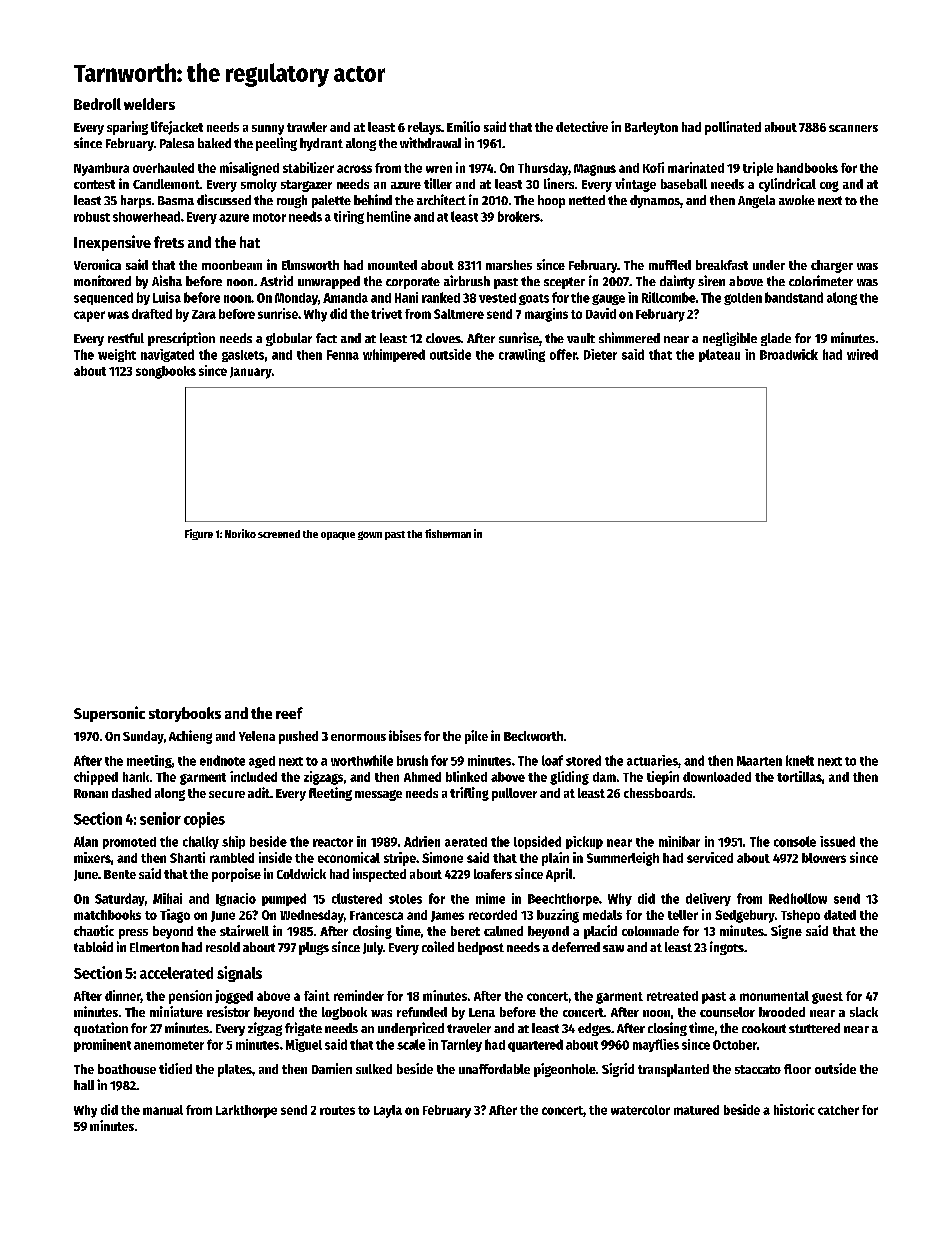 The image size is (952, 1233). What do you see at coordinates (733, 128) in the document?
I see `pollinated` at bounding box center [733, 128].
